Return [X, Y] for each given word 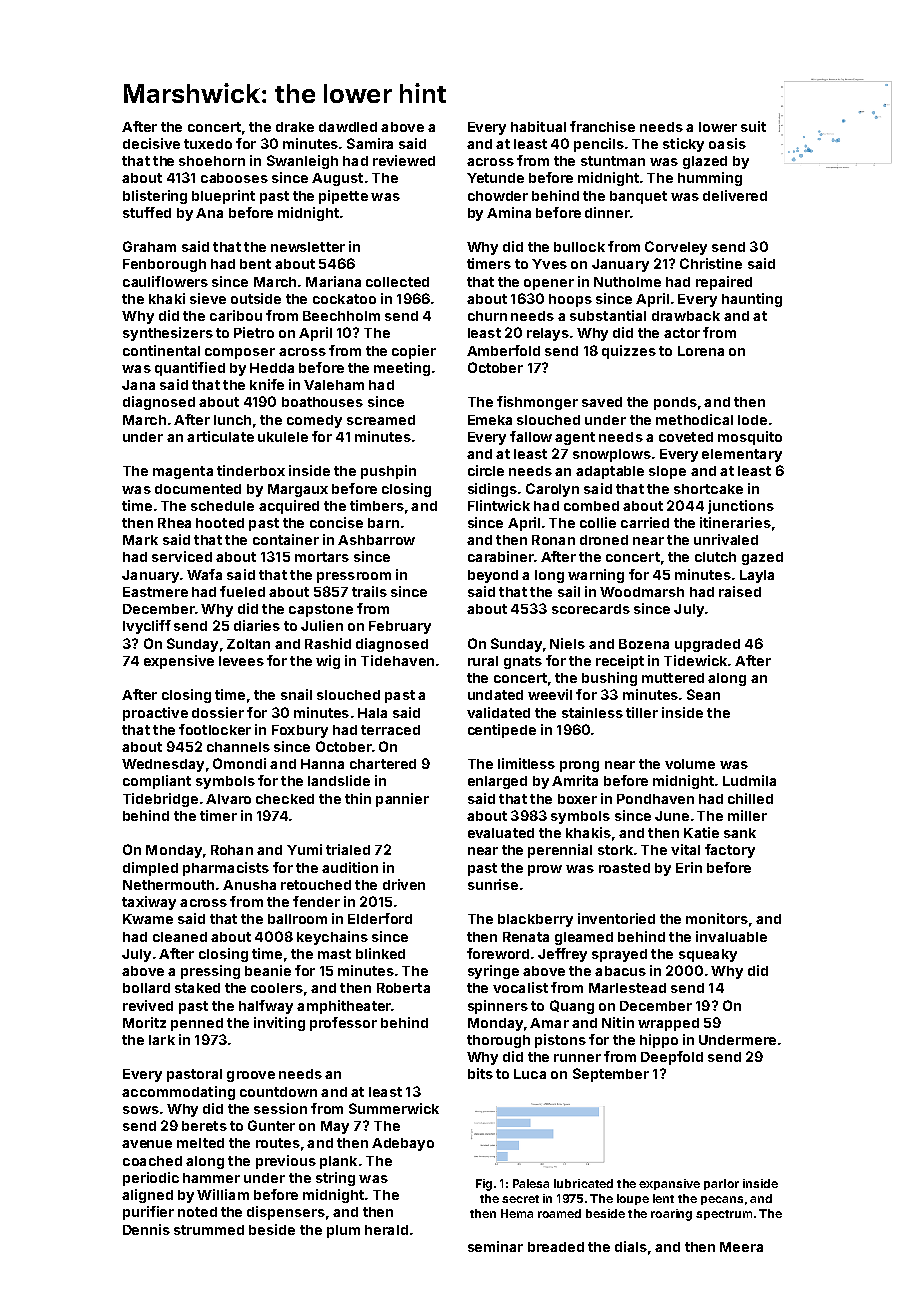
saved [602, 402]
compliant [157, 782]
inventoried [616, 918]
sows [141, 1110]
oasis [727, 143]
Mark [140, 540]
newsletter [308, 247]
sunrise [493, 884]
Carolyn [552, 490]
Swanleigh [302, 162]
